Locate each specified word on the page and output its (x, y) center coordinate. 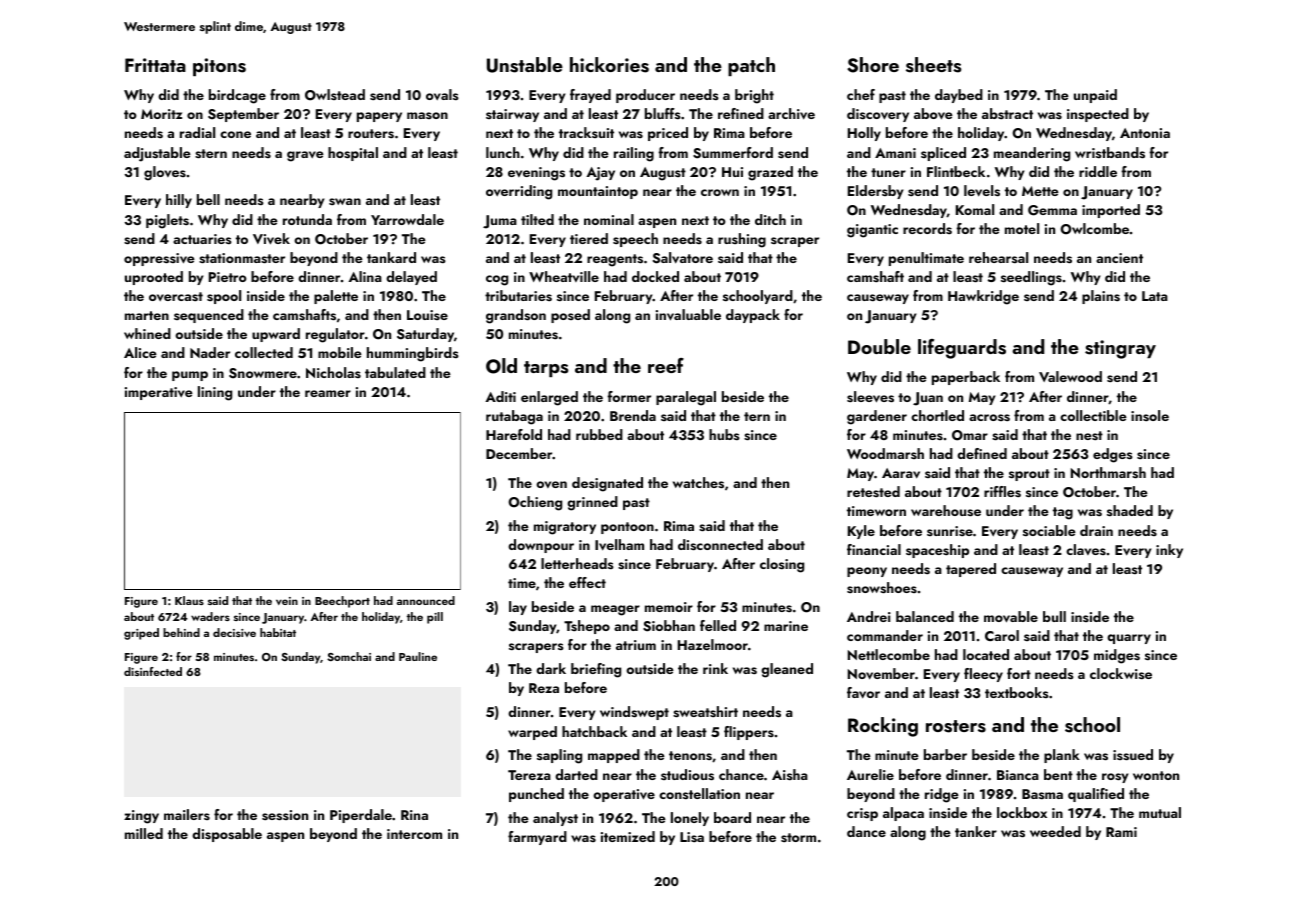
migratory (565, 528)
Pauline (418, 656)
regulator (335, 335)
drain (1096, 530)
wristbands (1110, 153)
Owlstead (335, 95)
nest (1089, 436)
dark (551, 668)
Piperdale (361, 816)
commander (885, 635)
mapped (614, 756)
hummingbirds (413, 354)
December (519, 453)
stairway (512, 115)
